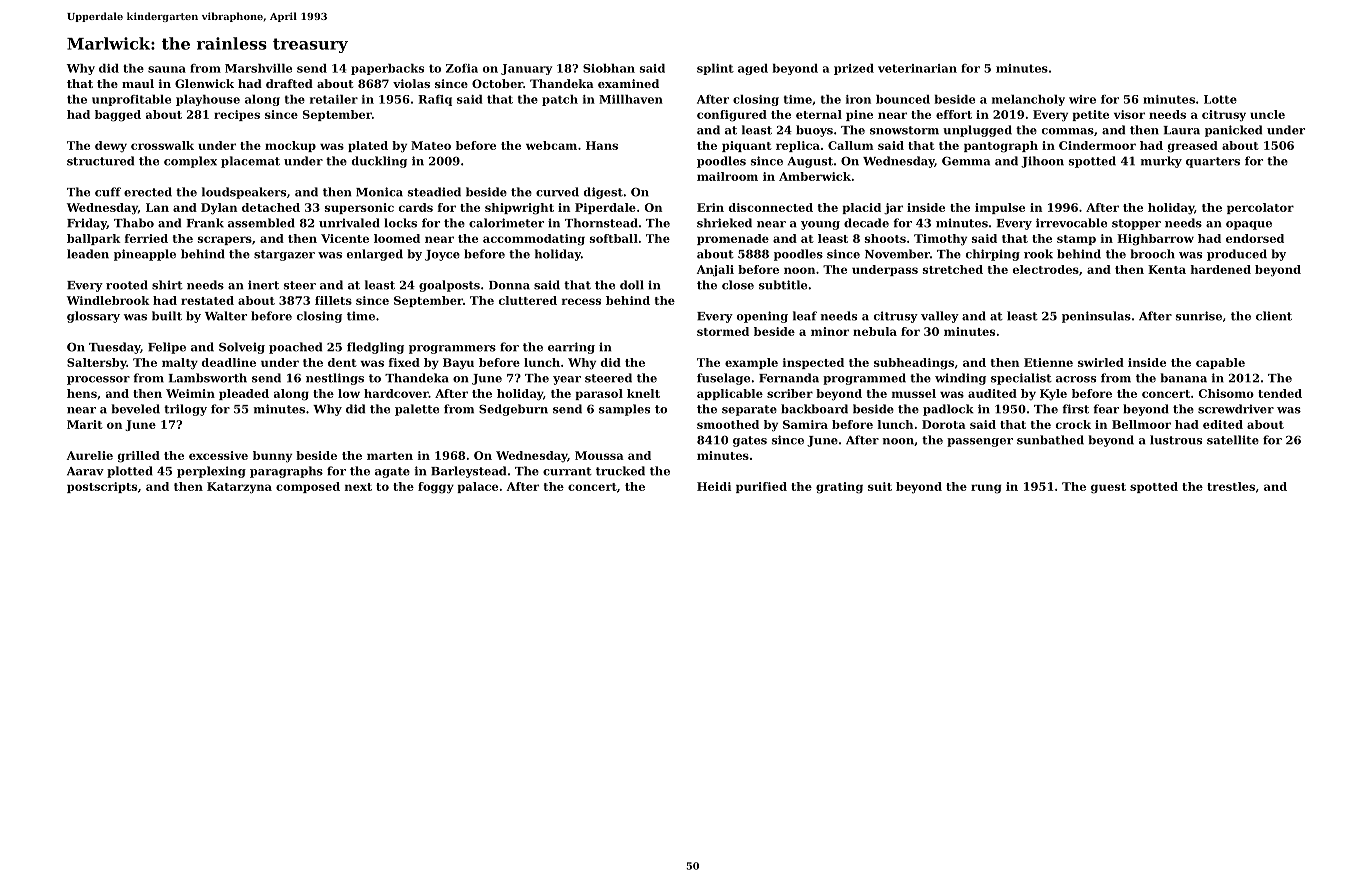 Image resolution: width=1372 pixels, height=887 pixels. Describe the element at coordinates (100, 161) in the page. I see `structured` at that location.
